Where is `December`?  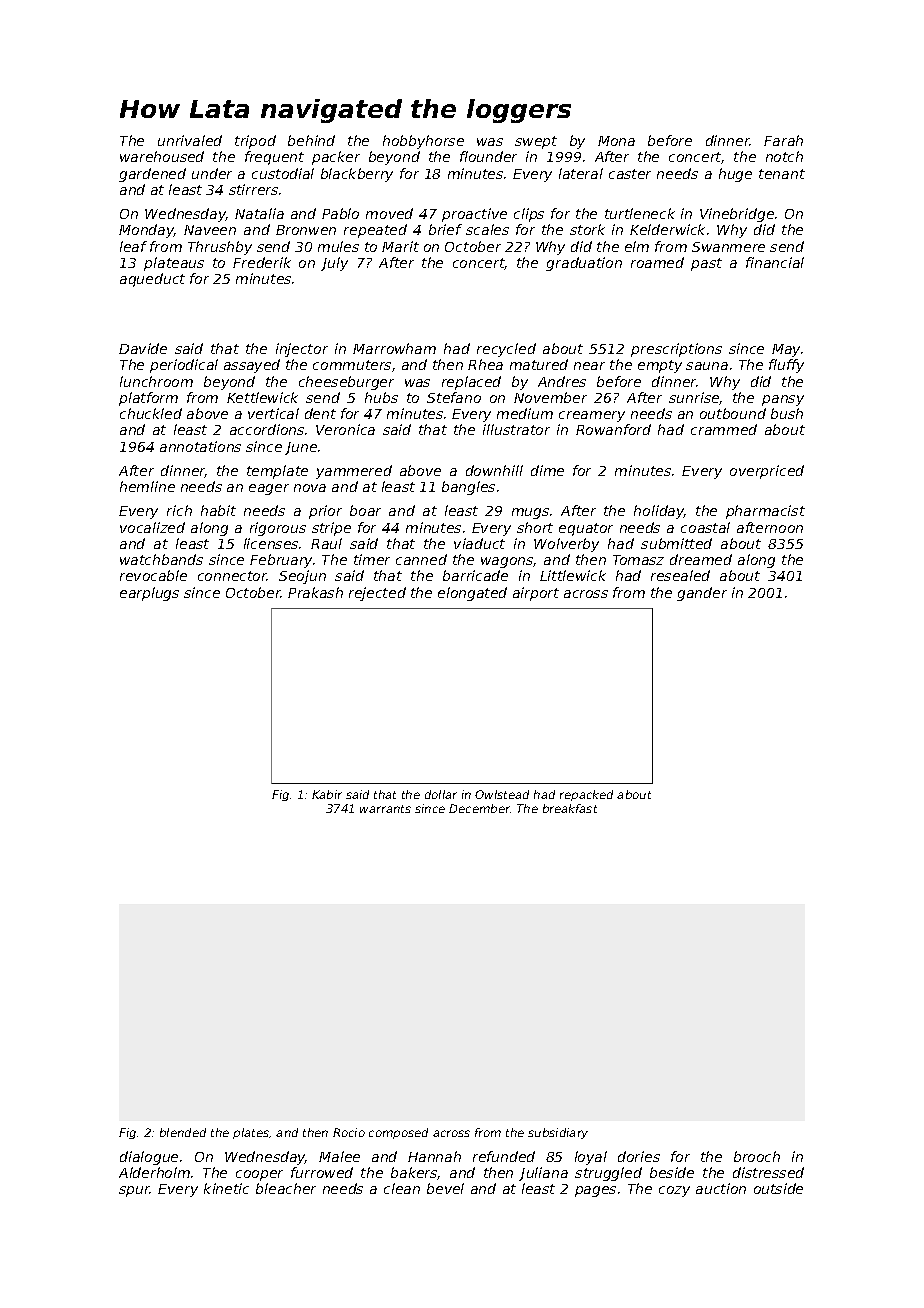 December is located at coordinates (479, 808).
